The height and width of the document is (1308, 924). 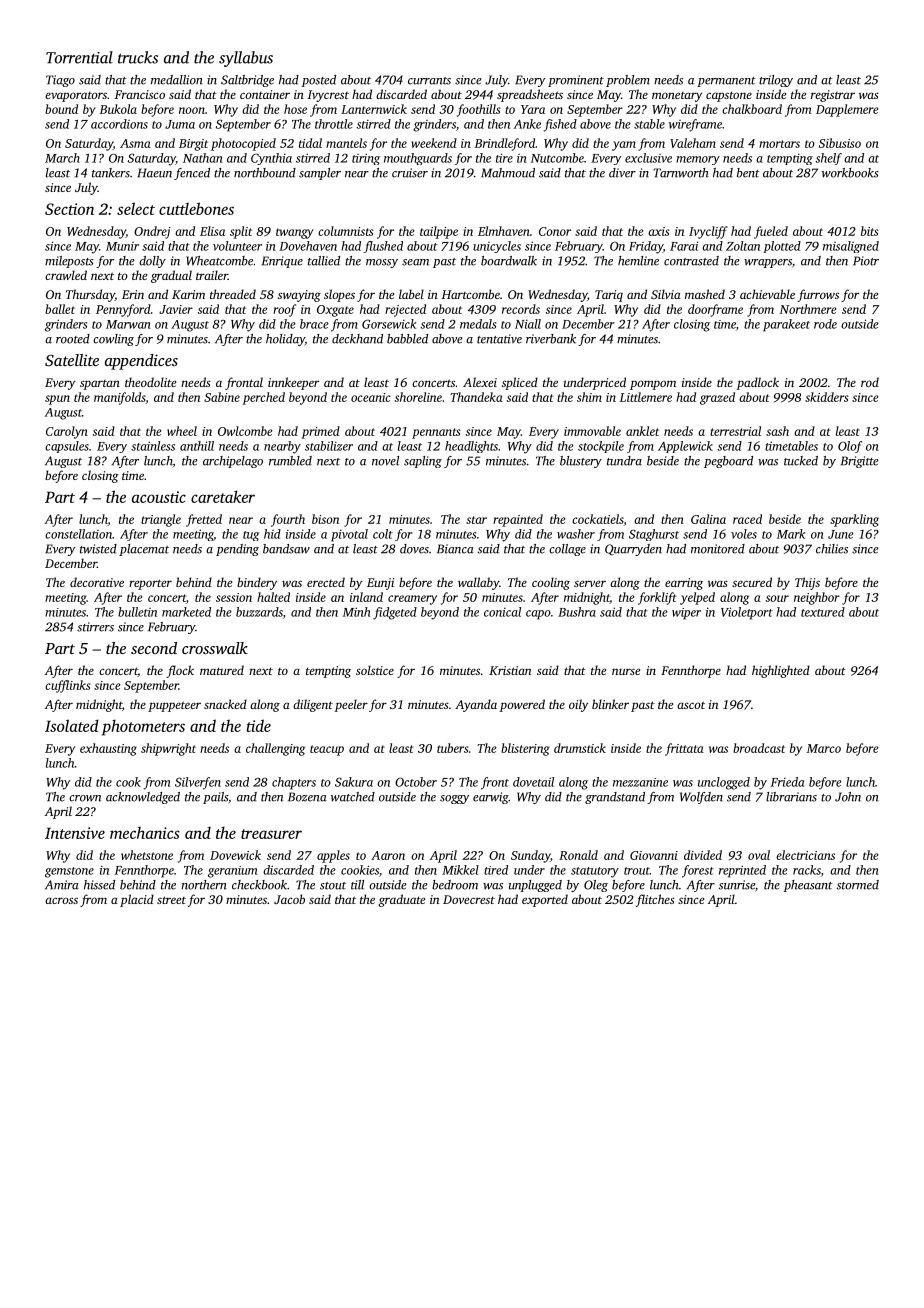 I want to click on across, so click(x=61, y=900).
